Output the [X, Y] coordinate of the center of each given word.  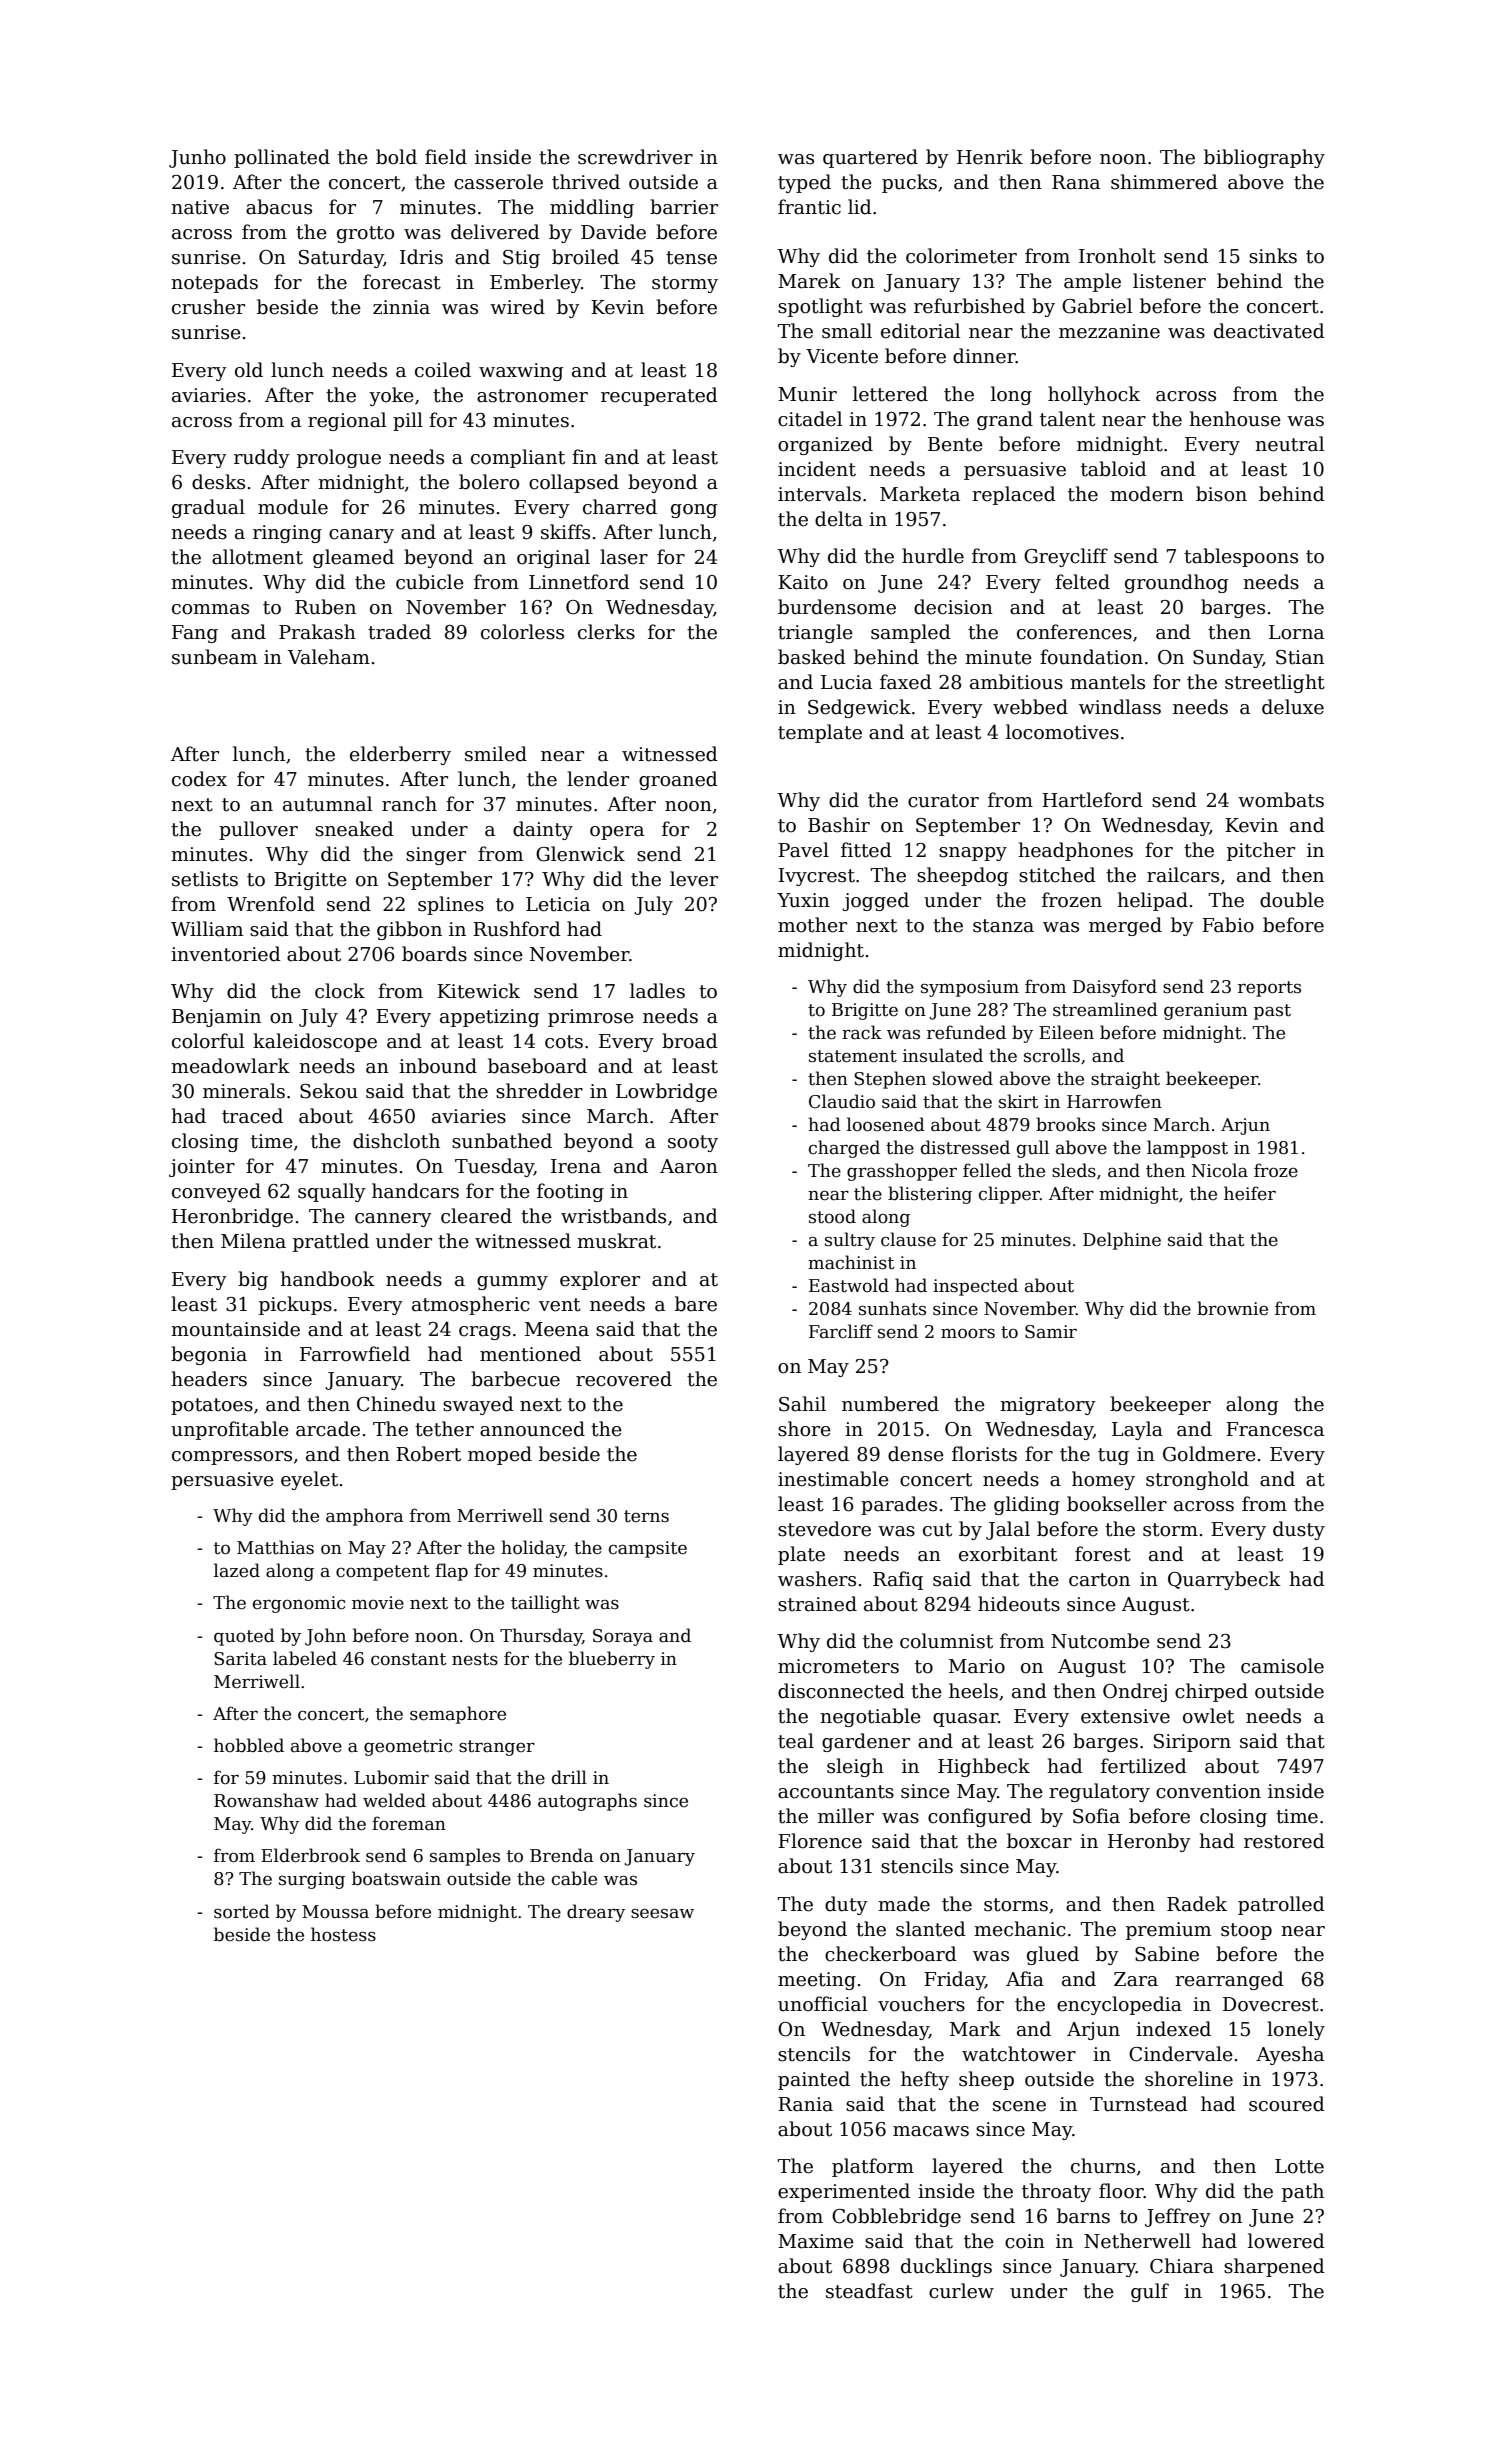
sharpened [1274, 2267]
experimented [844, 2192]
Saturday [341, 258]
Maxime [816, 2241]
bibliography [1264, 158]
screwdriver [635, 157]
